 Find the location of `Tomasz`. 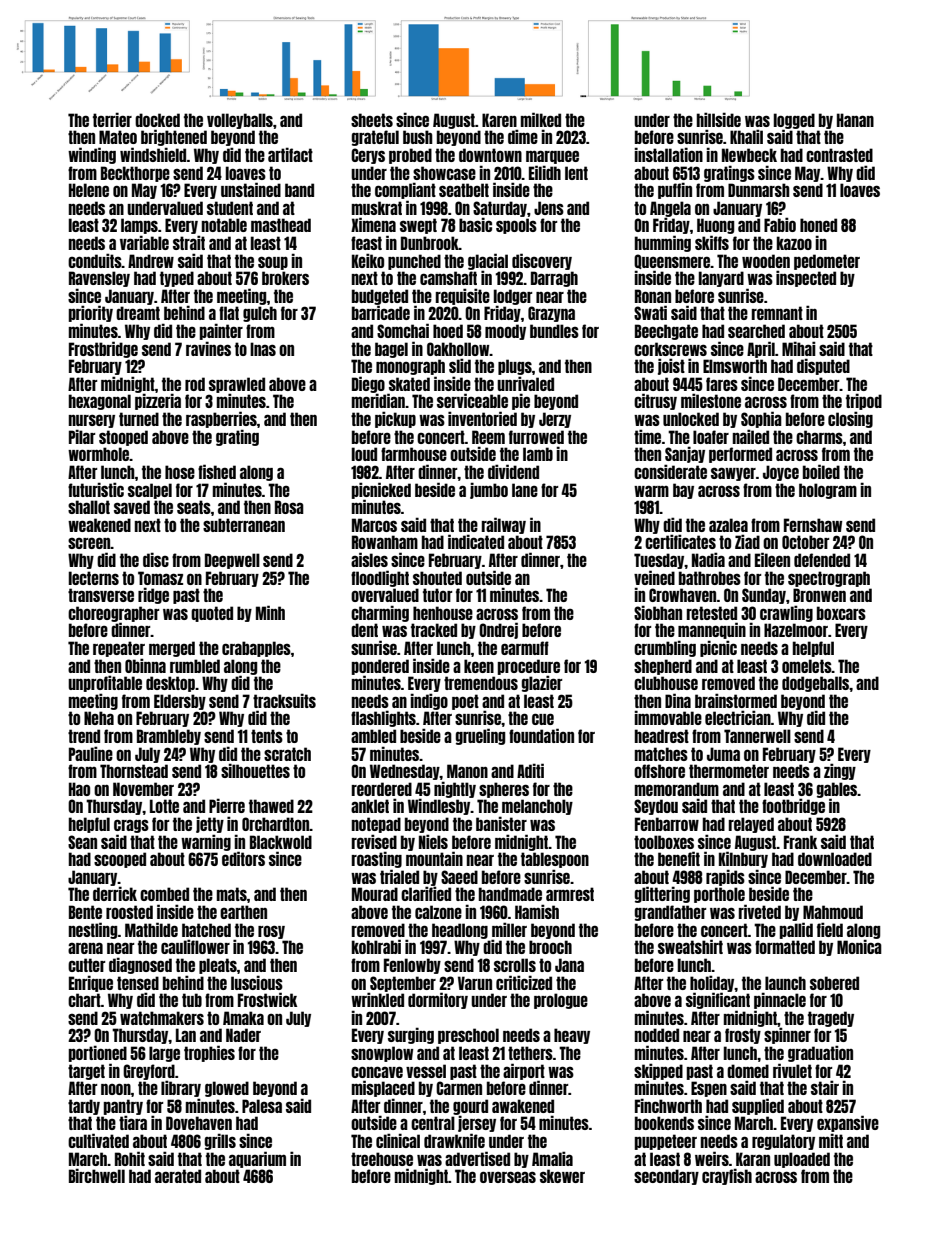

Tomasz is located at coordinates (160, 578).
